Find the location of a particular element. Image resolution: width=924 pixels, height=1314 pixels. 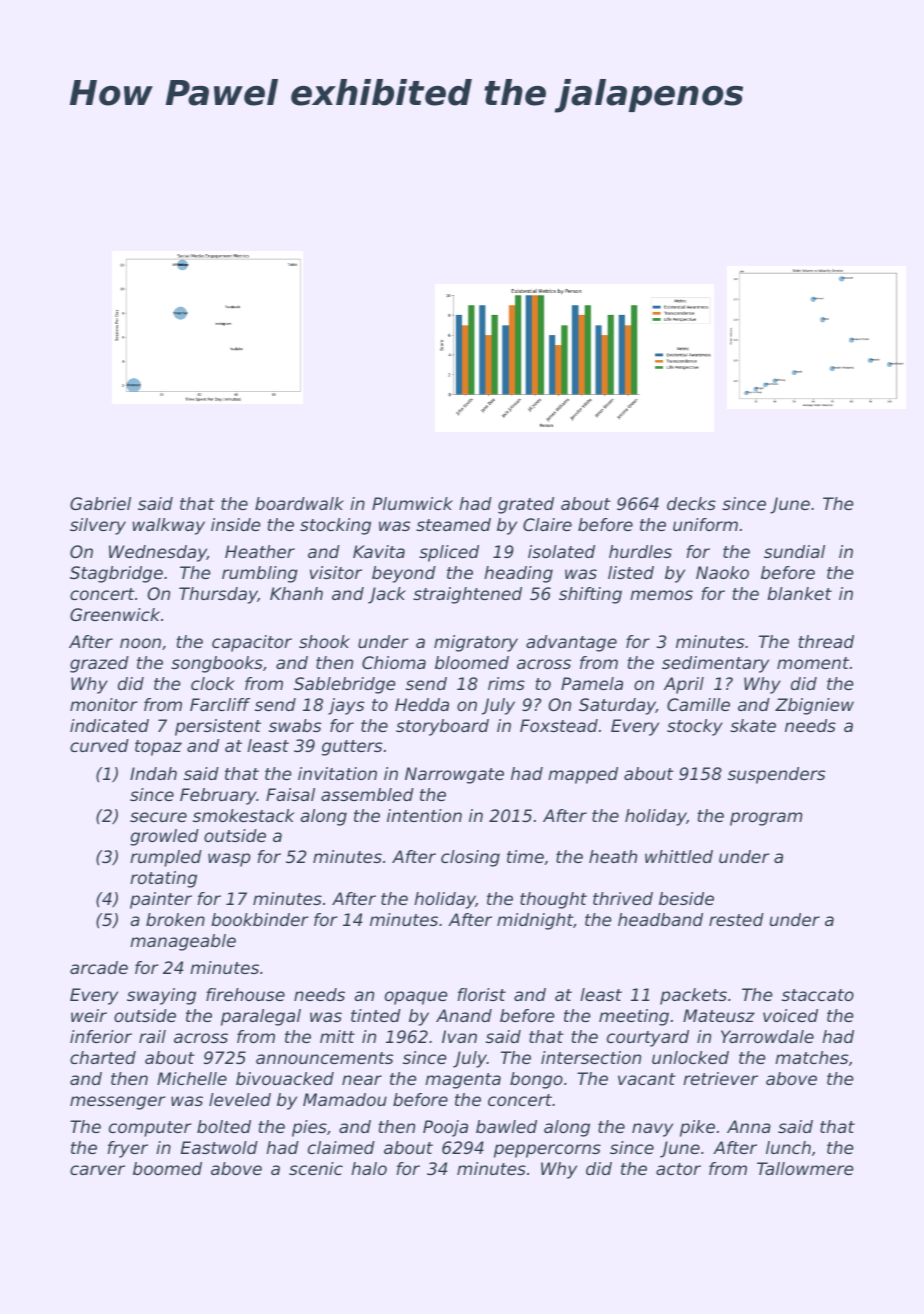

closing is located at coordinates (470, 858).
